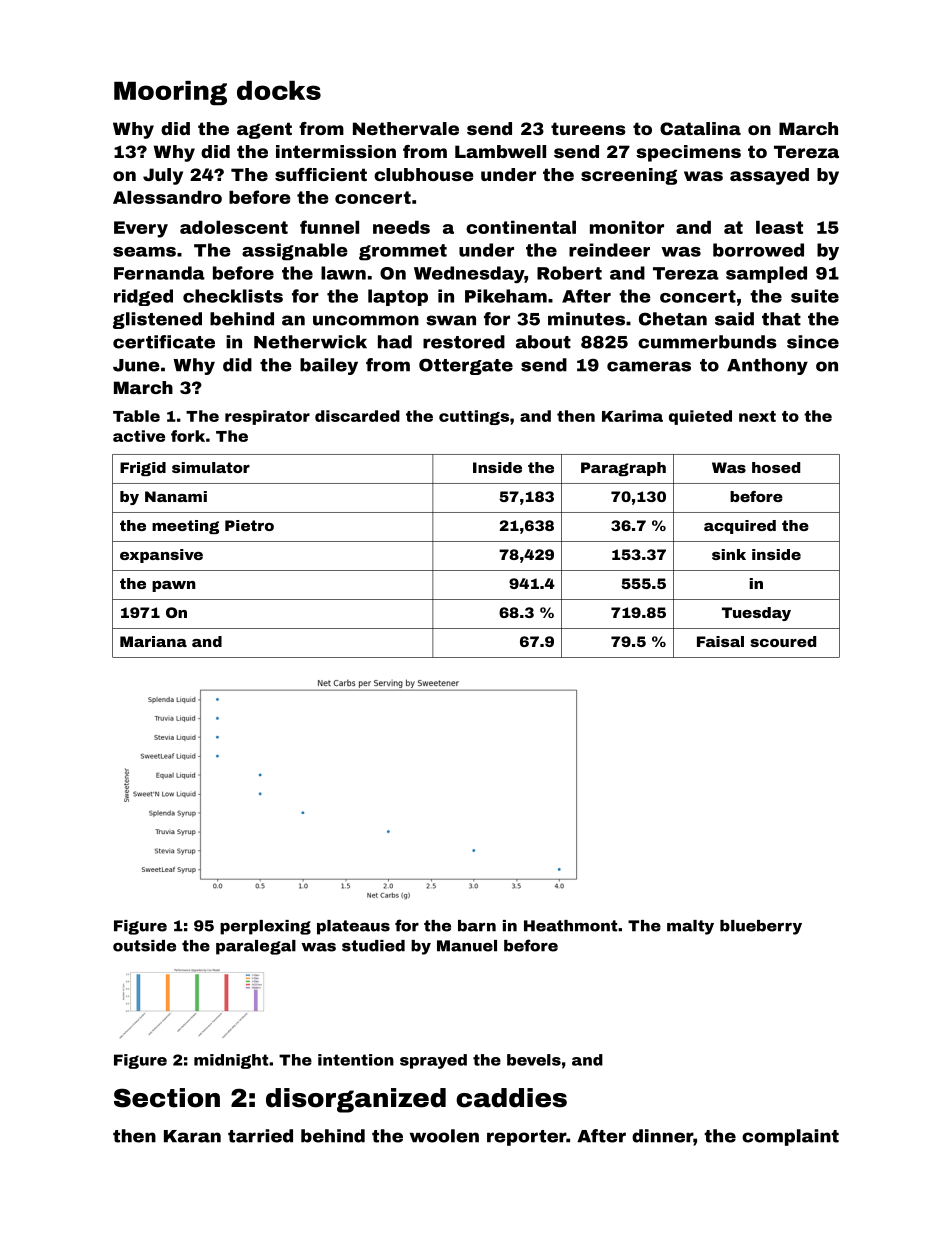  What do you see at coordinates (543, 342) in the document?
I see `about` at bounding box center [543, 342].
